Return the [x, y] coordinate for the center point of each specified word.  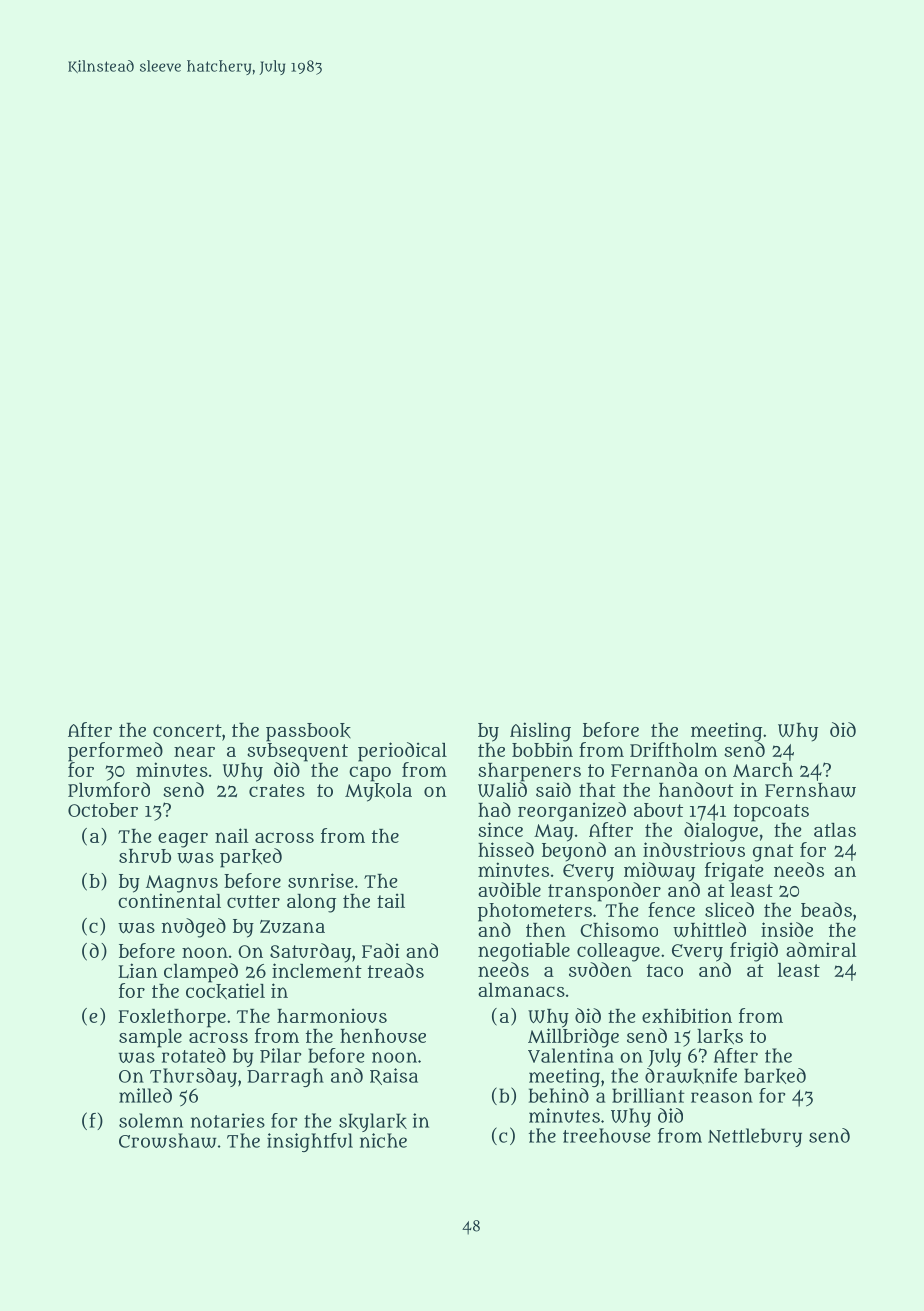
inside [787, 929]
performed [115, 752]
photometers [535, 912]
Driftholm [673, 749]
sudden [600, 969]
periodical [402, 752]
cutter [253, 901]
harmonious [332, 1015]
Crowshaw [168, 1140]
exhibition [687, 1015]
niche [383, 1140]
